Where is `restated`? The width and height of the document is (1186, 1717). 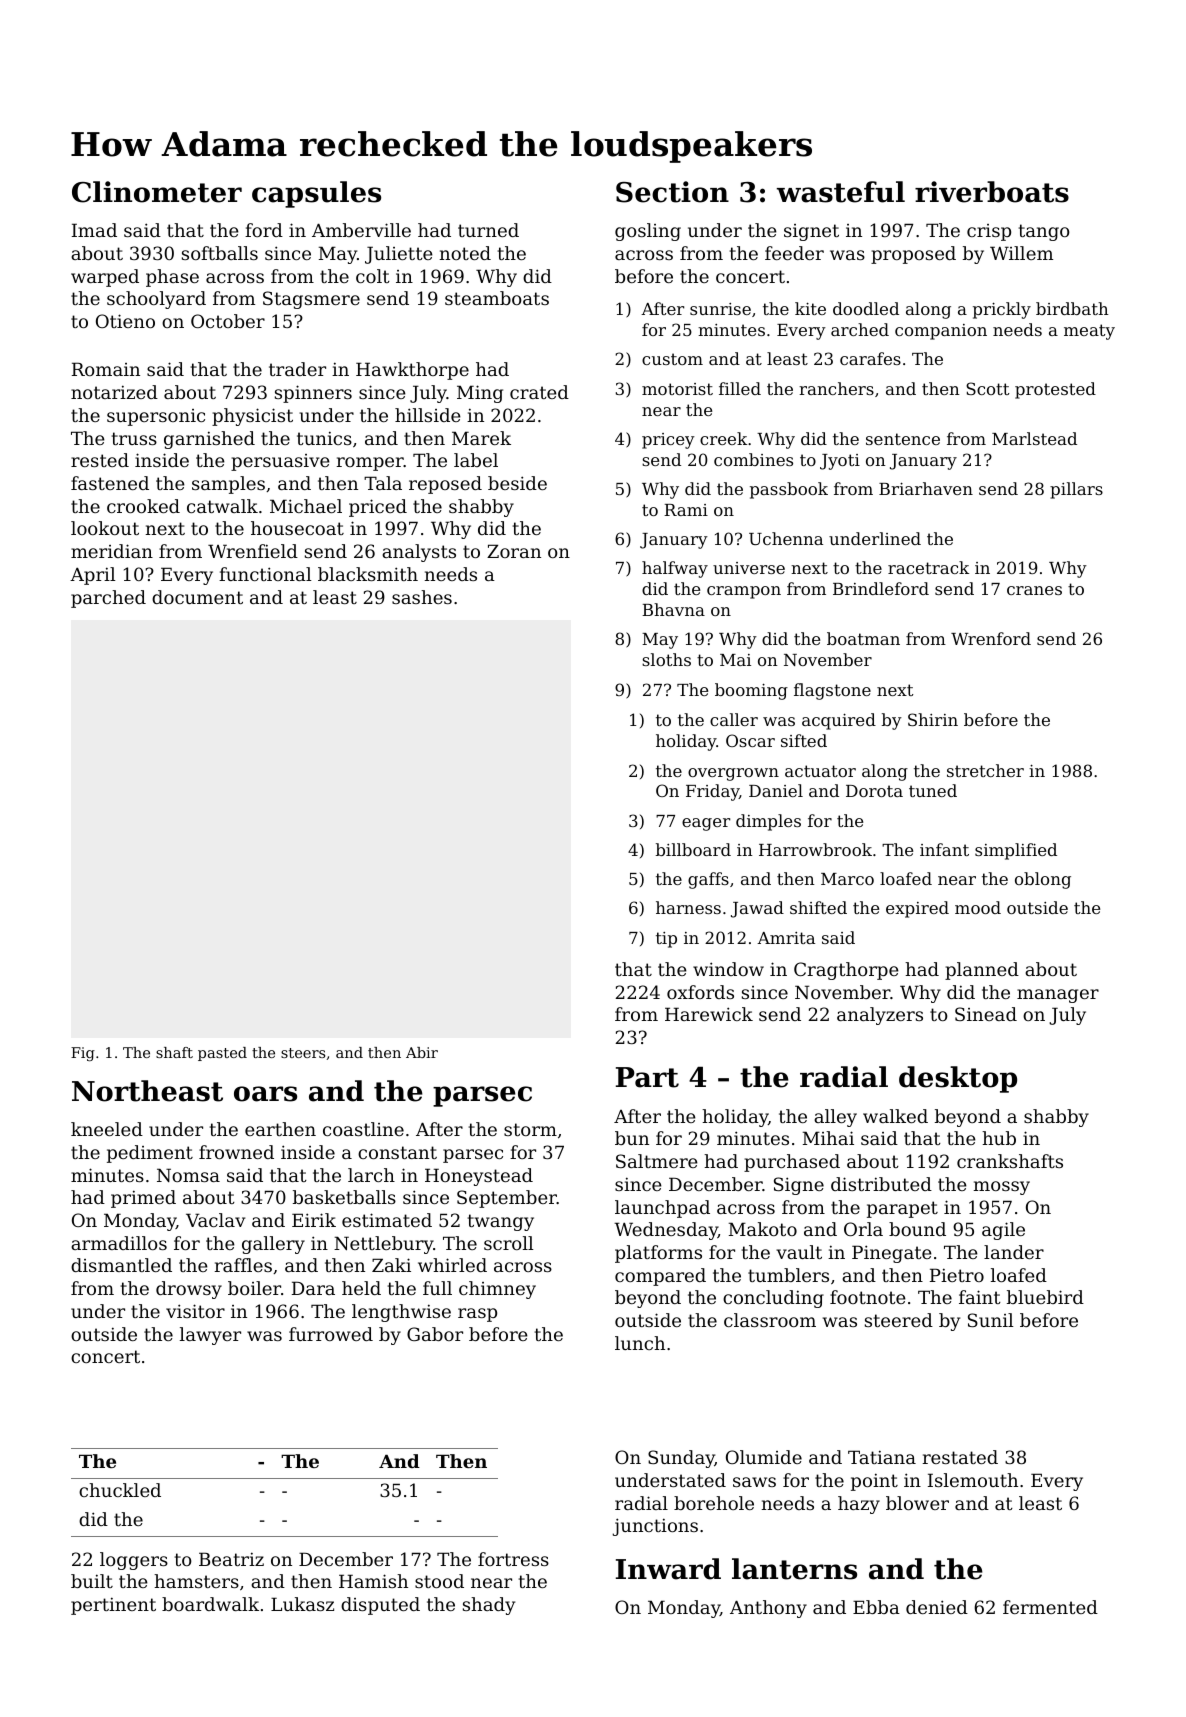 restated is located at coordinates (960, 1457).
